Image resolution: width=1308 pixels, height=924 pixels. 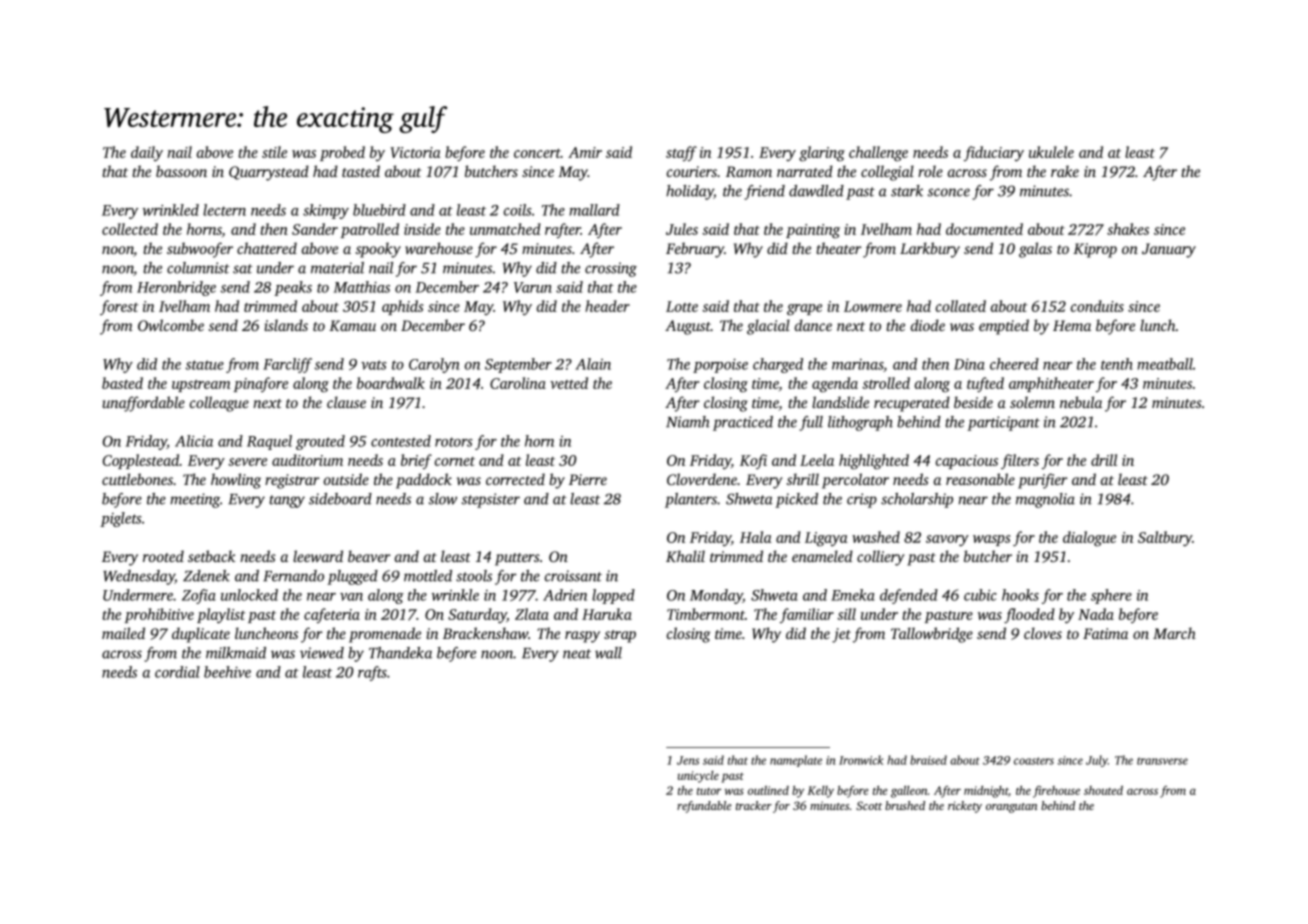 What do you see at coordinates (607, 614) in the screenshot?
I see `Haruka` at bounding box center [607, 614].
